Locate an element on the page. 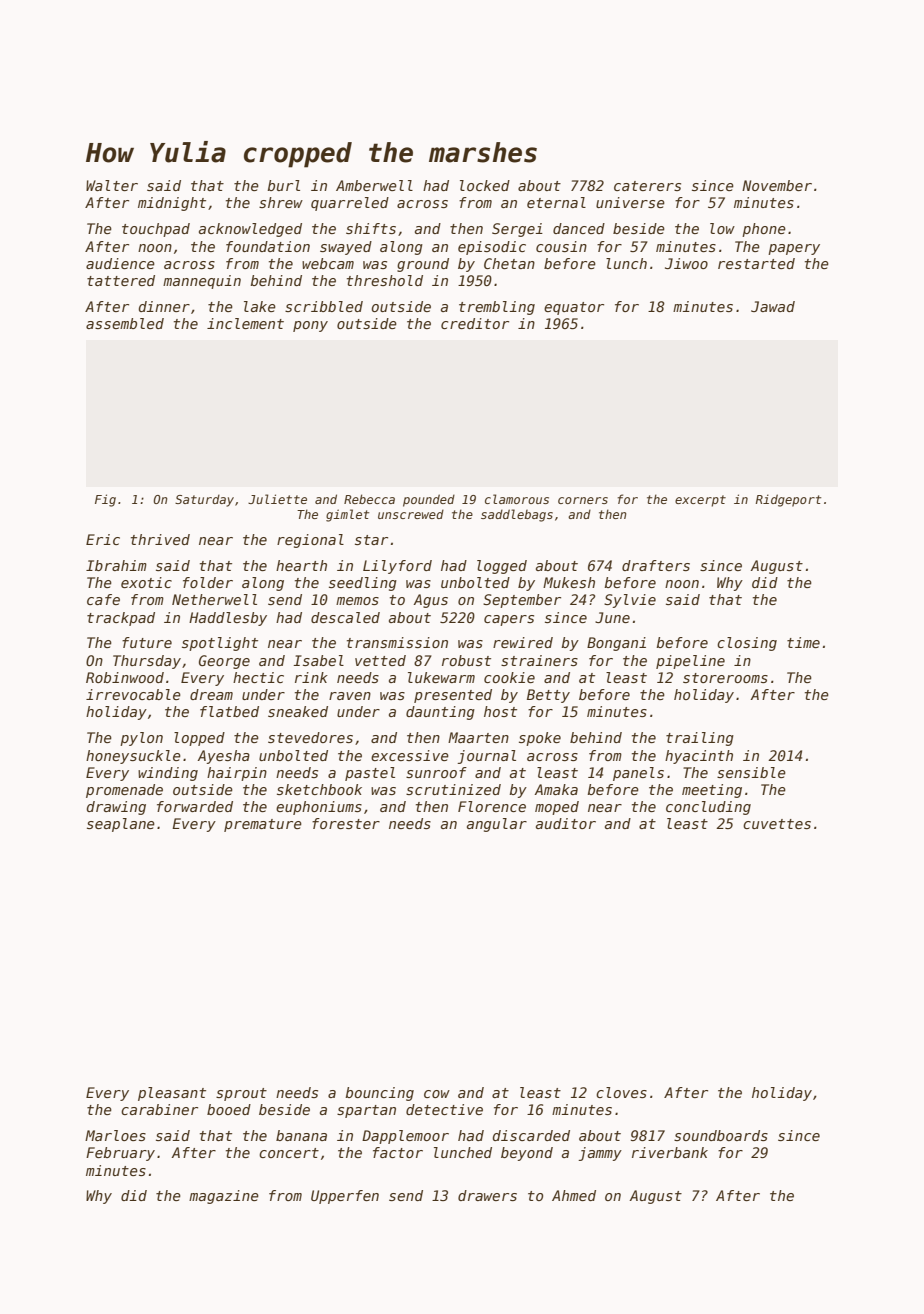 This document has height=1314, width=924. Ridgeport is located at coordinates (788, 500).
